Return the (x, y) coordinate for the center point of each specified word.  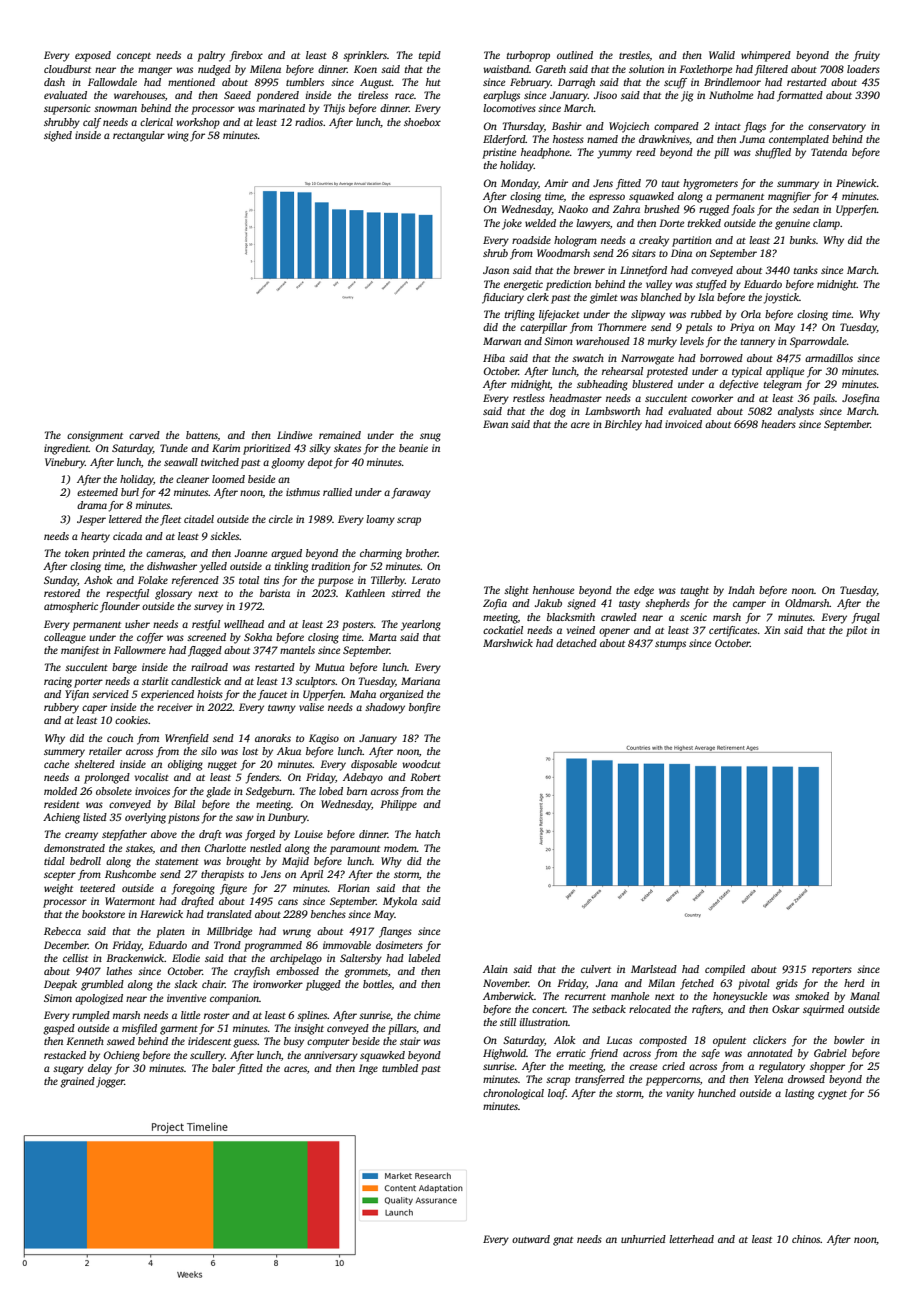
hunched (717, 1093)
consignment (95, 436)
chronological (513, 1094)
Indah (741, 590)
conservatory (837, 128)
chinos (806, 1239)
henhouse (553, 590)
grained (77, 1082)
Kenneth (85, 1041)
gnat (563, 1241)
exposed (93, 56)
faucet (272, 695)
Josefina (861, 399)
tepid (430, 56)
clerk (538, 297)
